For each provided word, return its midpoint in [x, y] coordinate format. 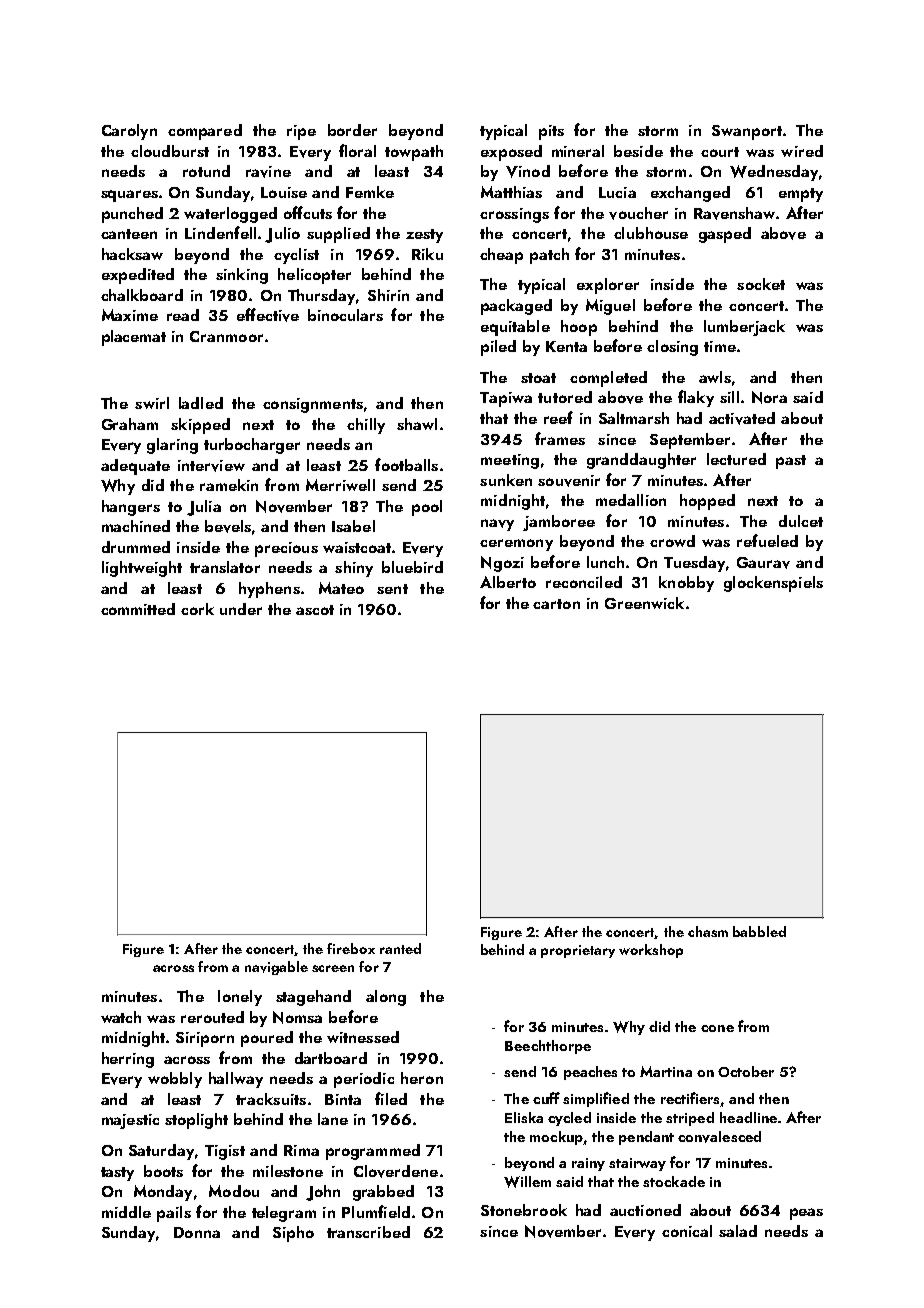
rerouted [212, 1017]
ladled [201, 403]
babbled [759, 931]
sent [392, 589]
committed [138, 609]
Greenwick [644, 603]
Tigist [225, 1152]
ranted [400, 948]
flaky [696, 398]
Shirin [388, 295]
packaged [516, 307]
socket [761, 284]
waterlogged [230, 215]
